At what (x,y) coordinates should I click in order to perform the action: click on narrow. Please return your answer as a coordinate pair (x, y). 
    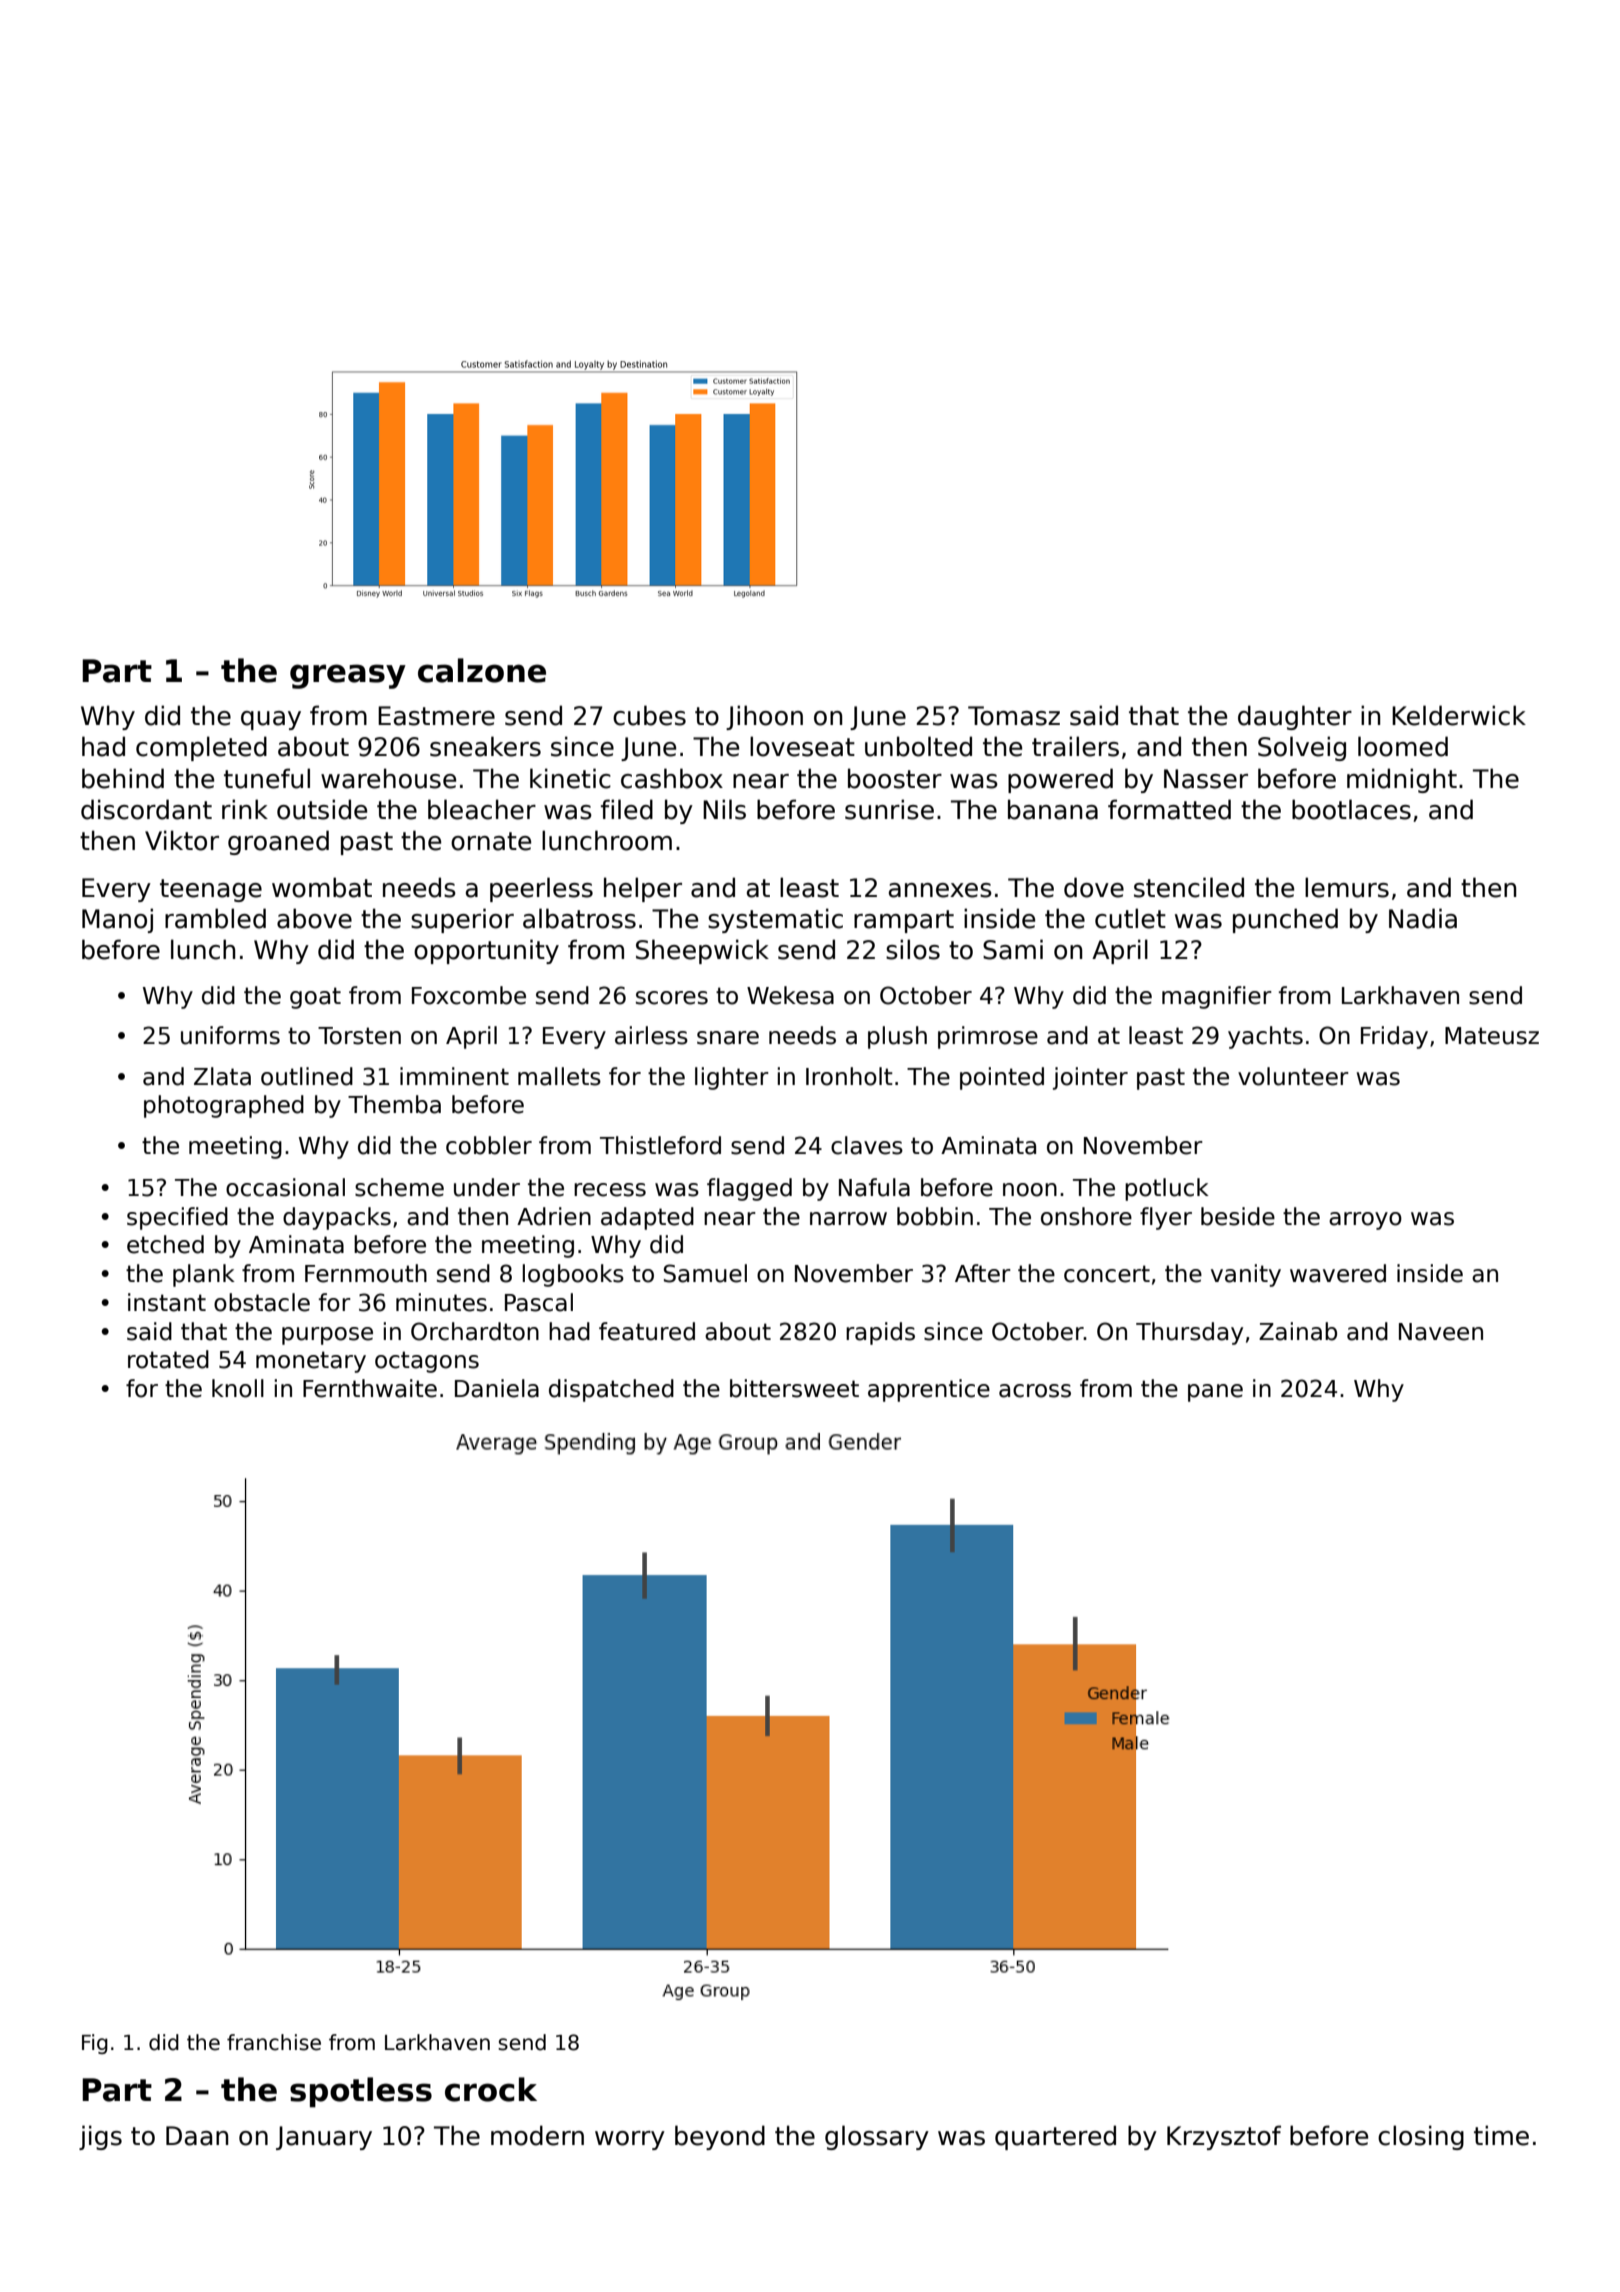
    Looking at the image, I should click on (848, 1219).
